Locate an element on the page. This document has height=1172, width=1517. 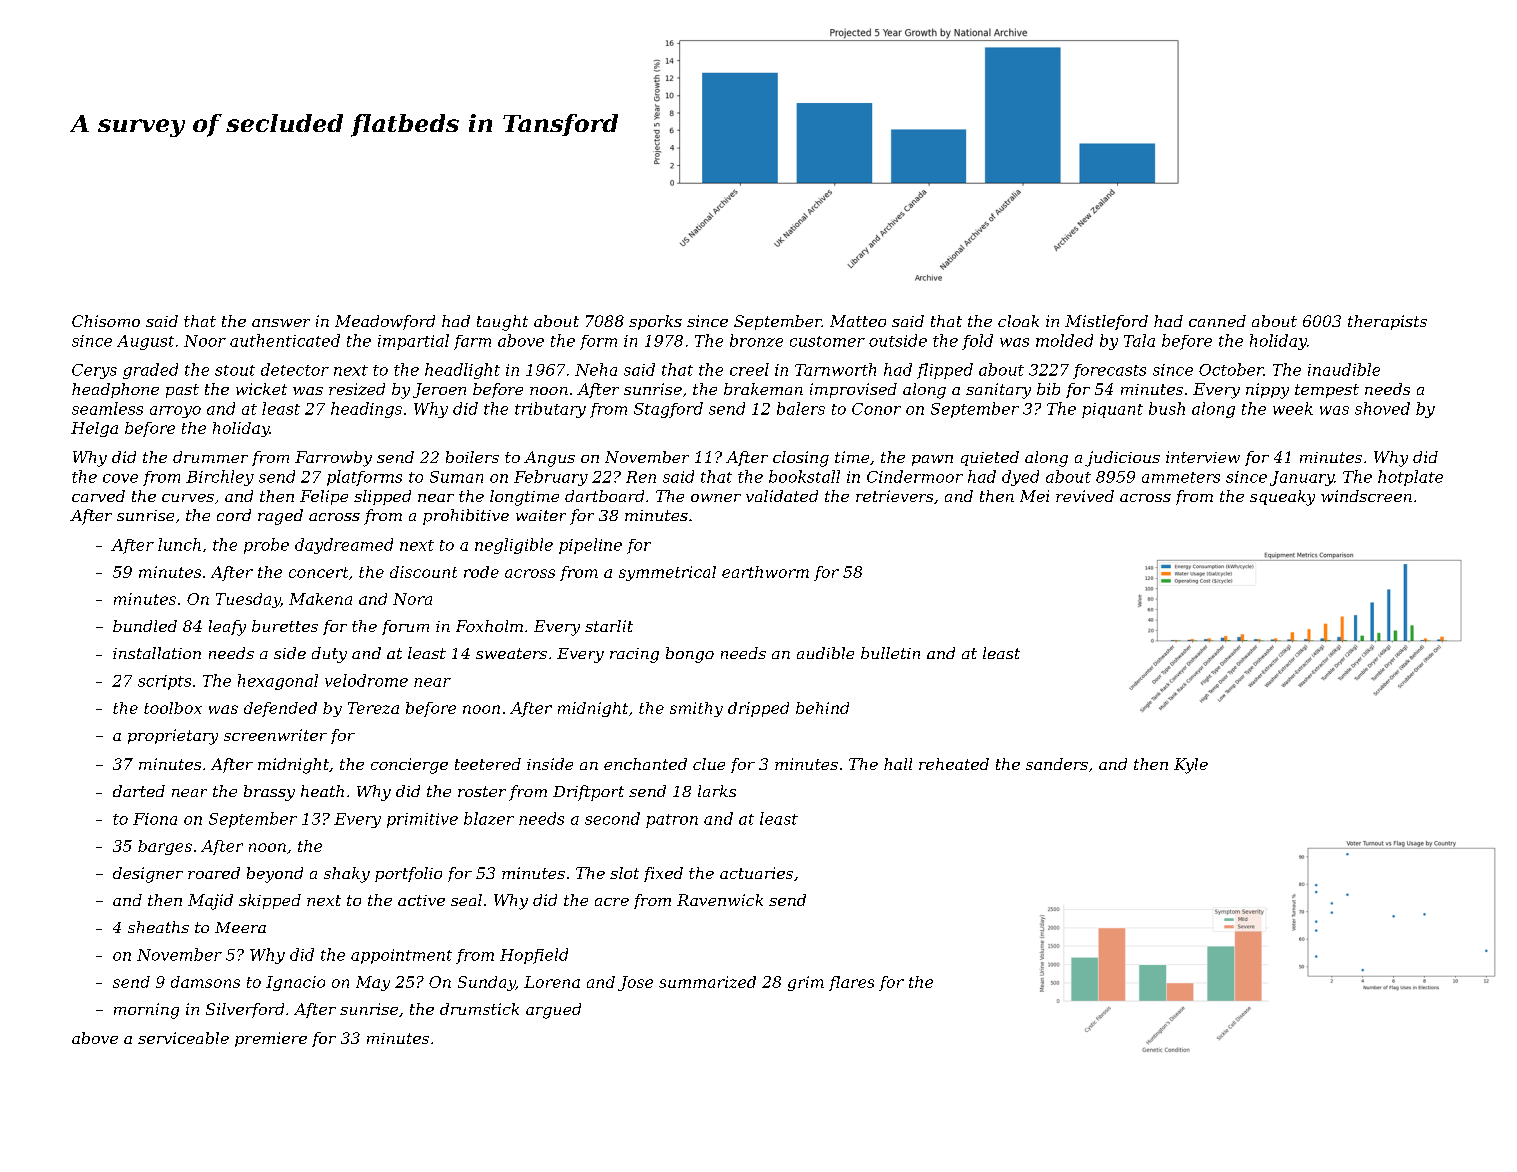
Kyle is located at coordinates (1191, 766).
